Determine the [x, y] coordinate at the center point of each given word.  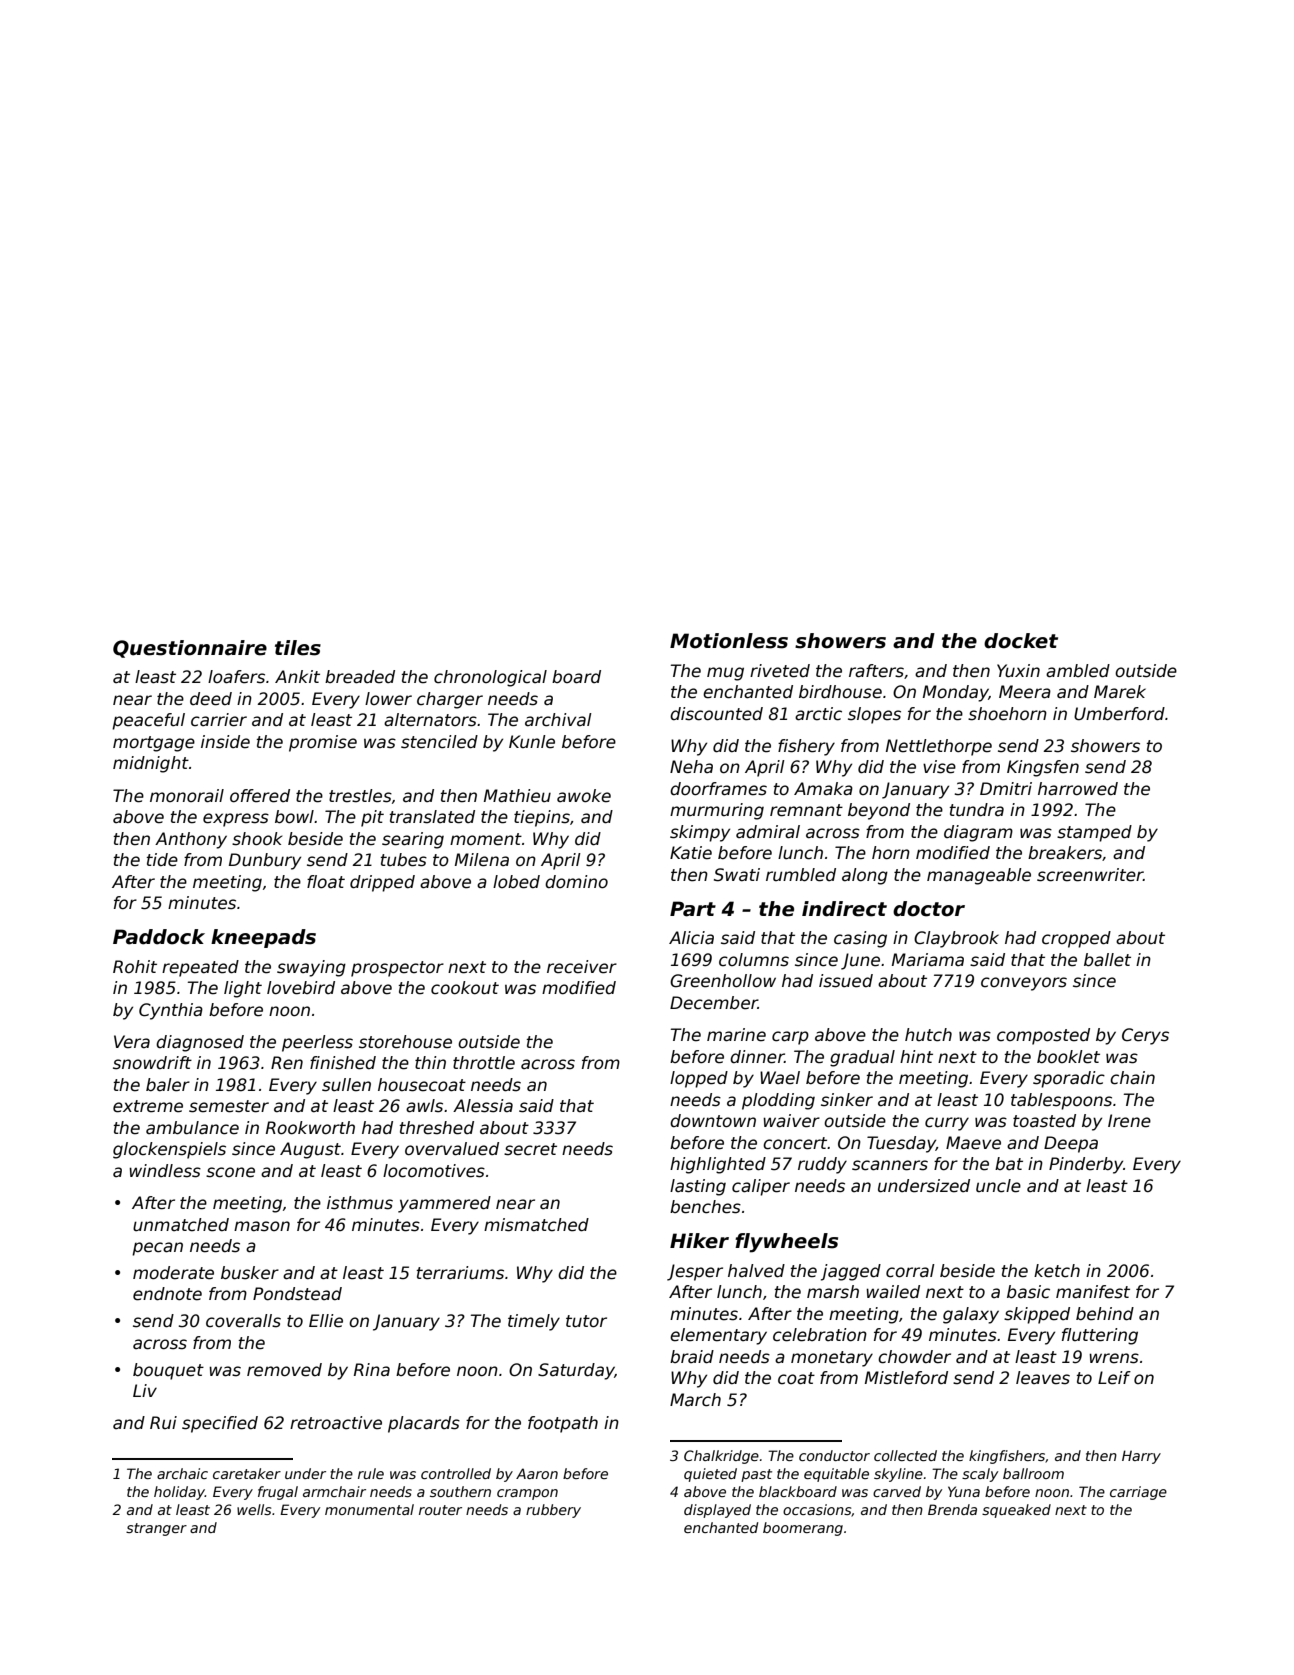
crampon [527, 1494]
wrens [1114, 1358]
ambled [1078, 671]
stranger [156, 1529]
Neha [691, 767]
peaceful [148, 721]
